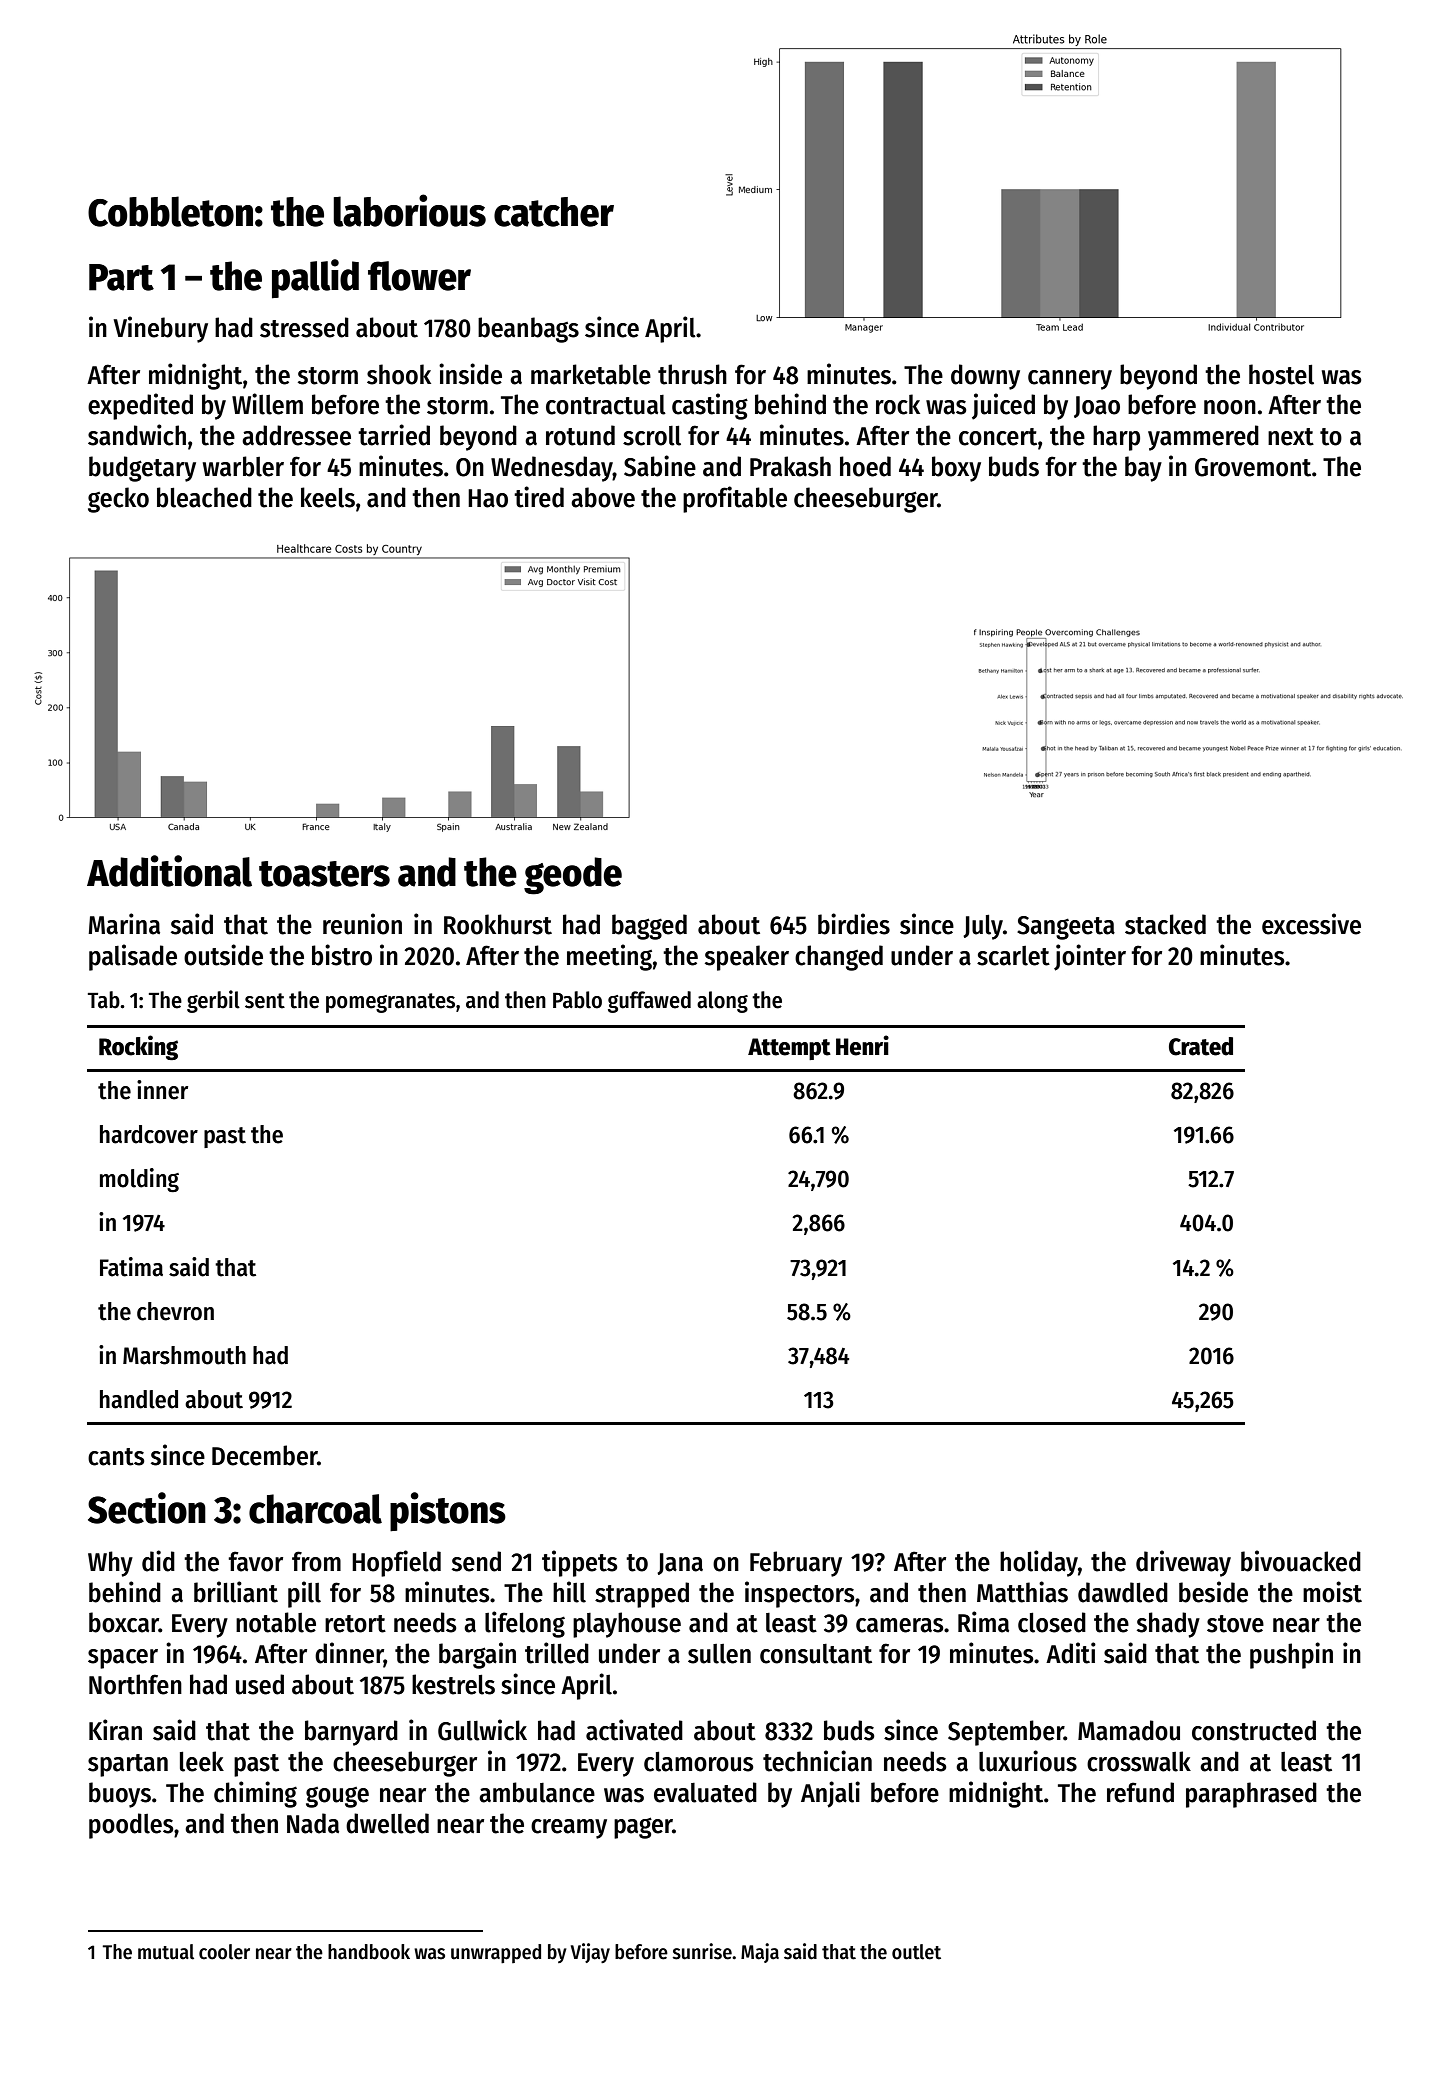  Describe the element at coordinates (160, 329) in the image. I see `Vinebury` at that location.
